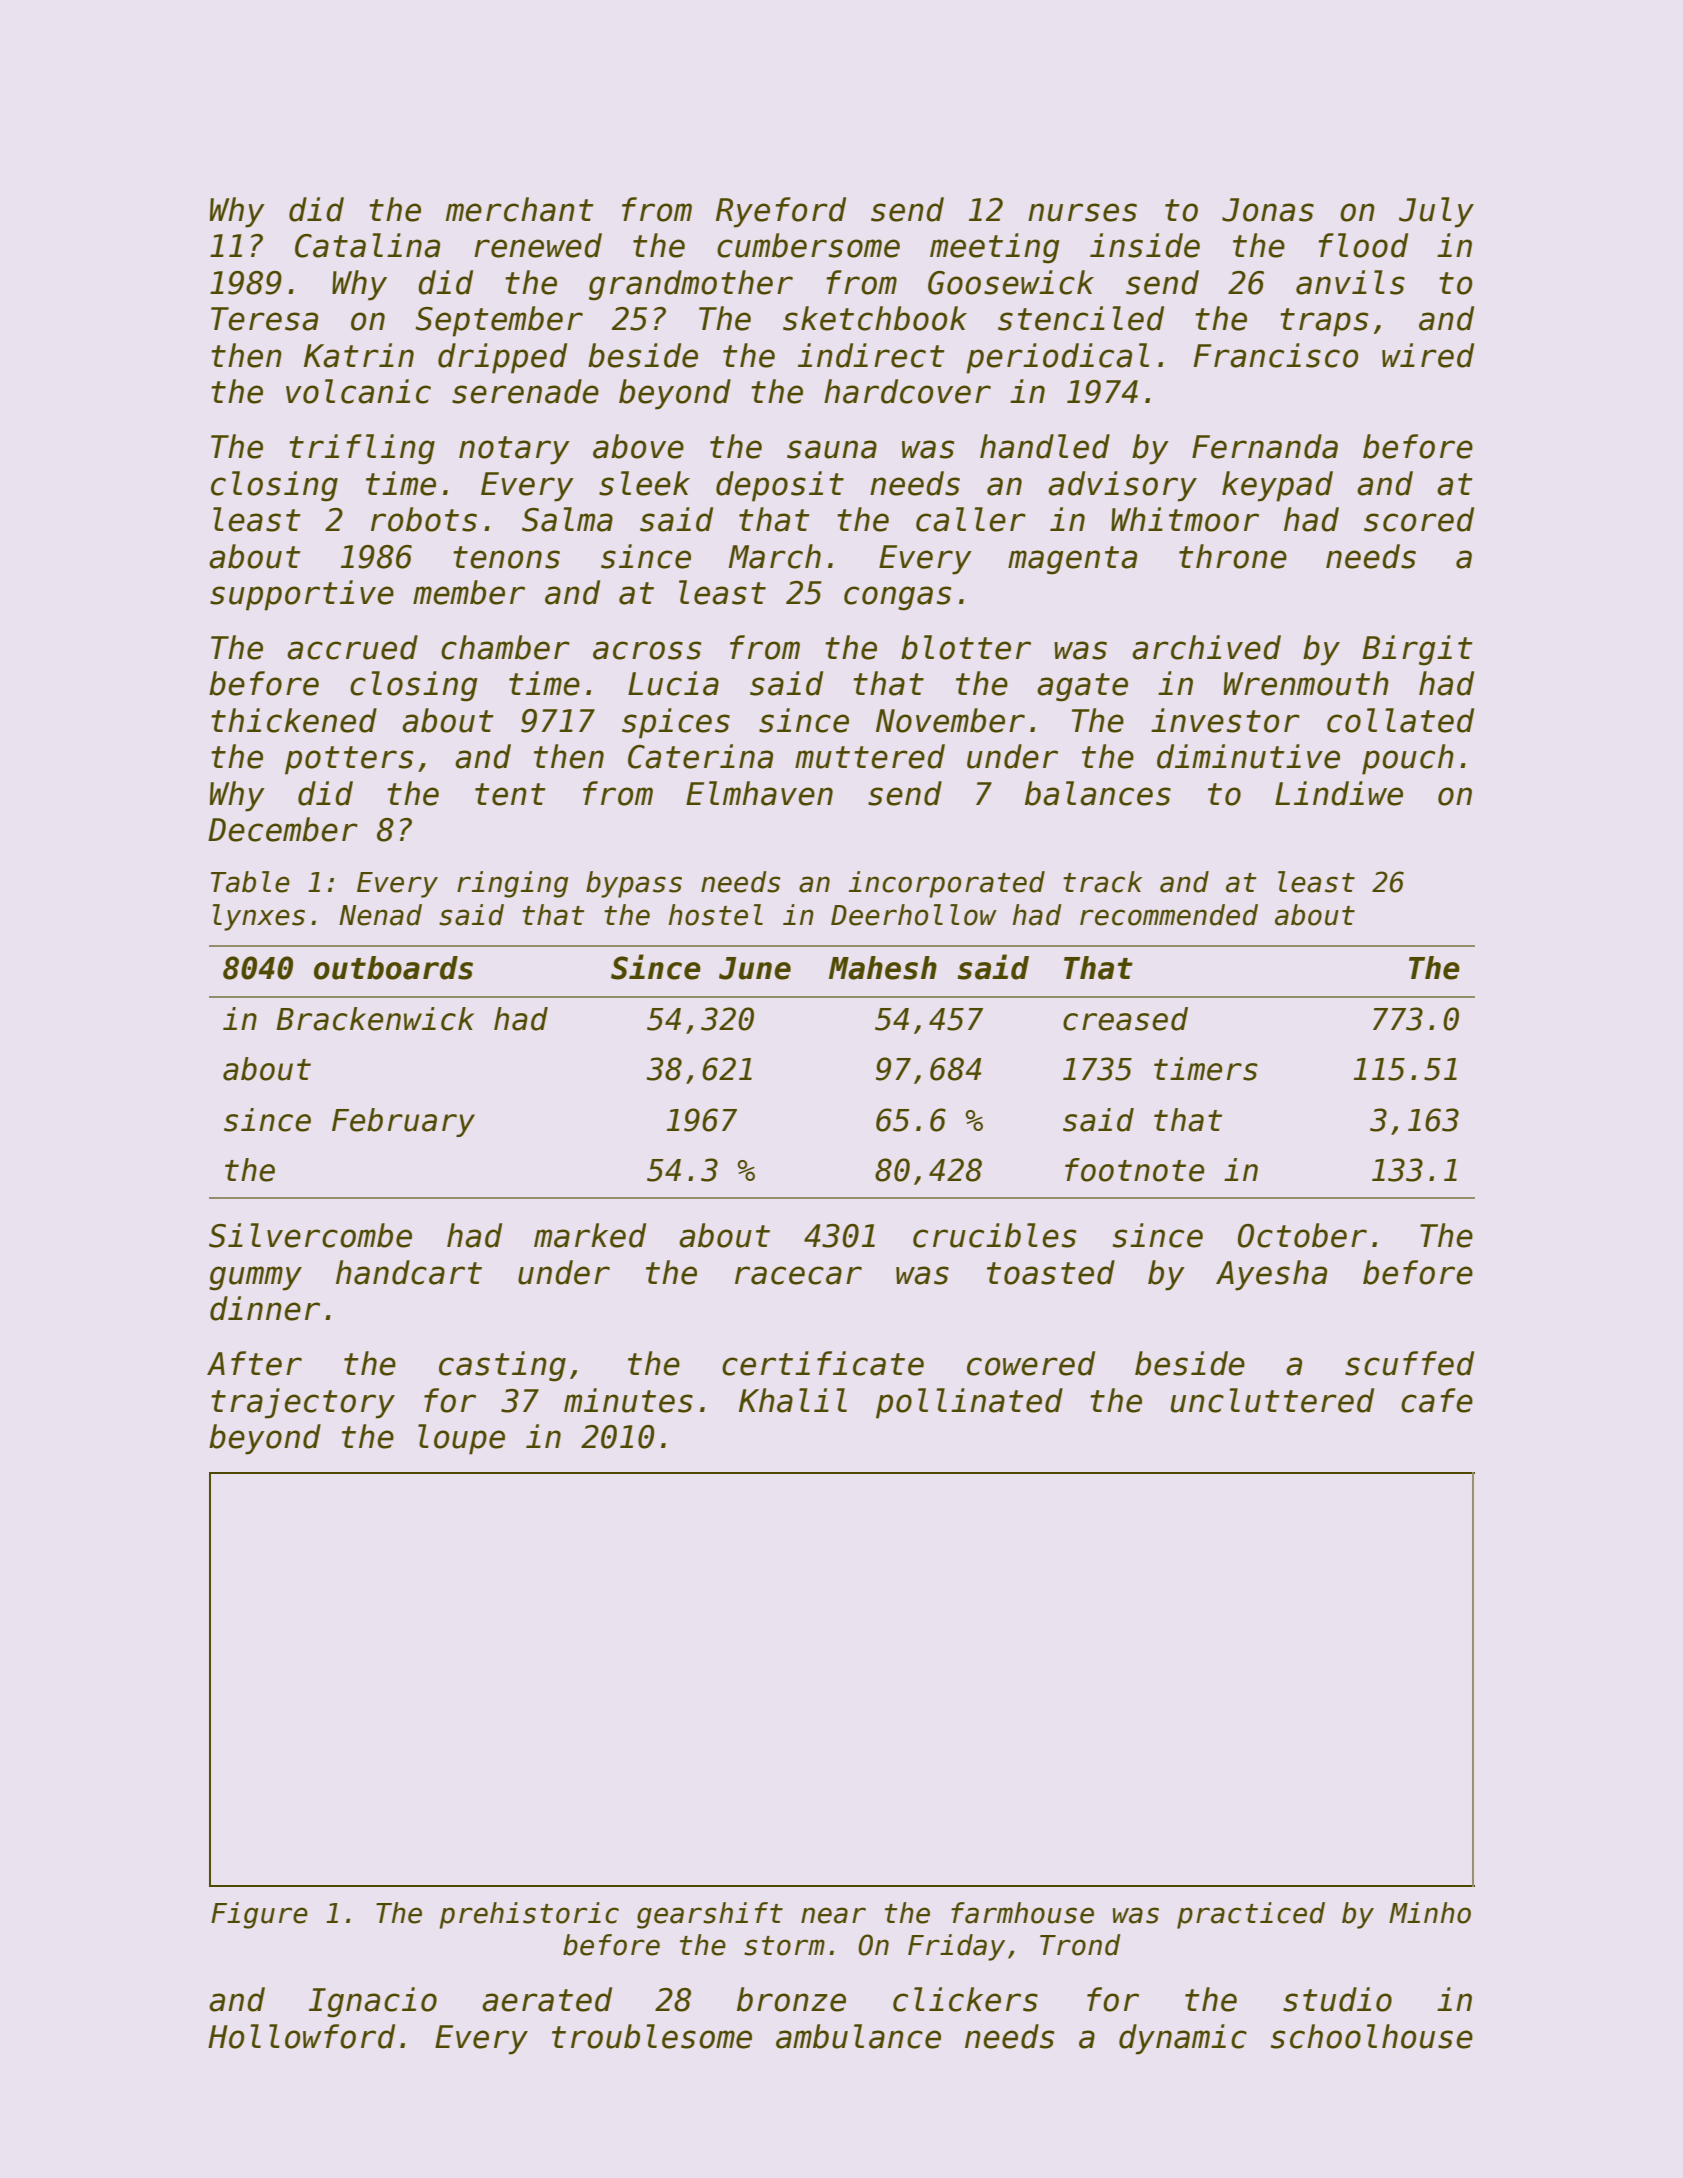 This screenshot has height=2178, width=1683. Describe the element at coordinates (652, 2036) in the screenshot. I see `troublesome` at that location.
